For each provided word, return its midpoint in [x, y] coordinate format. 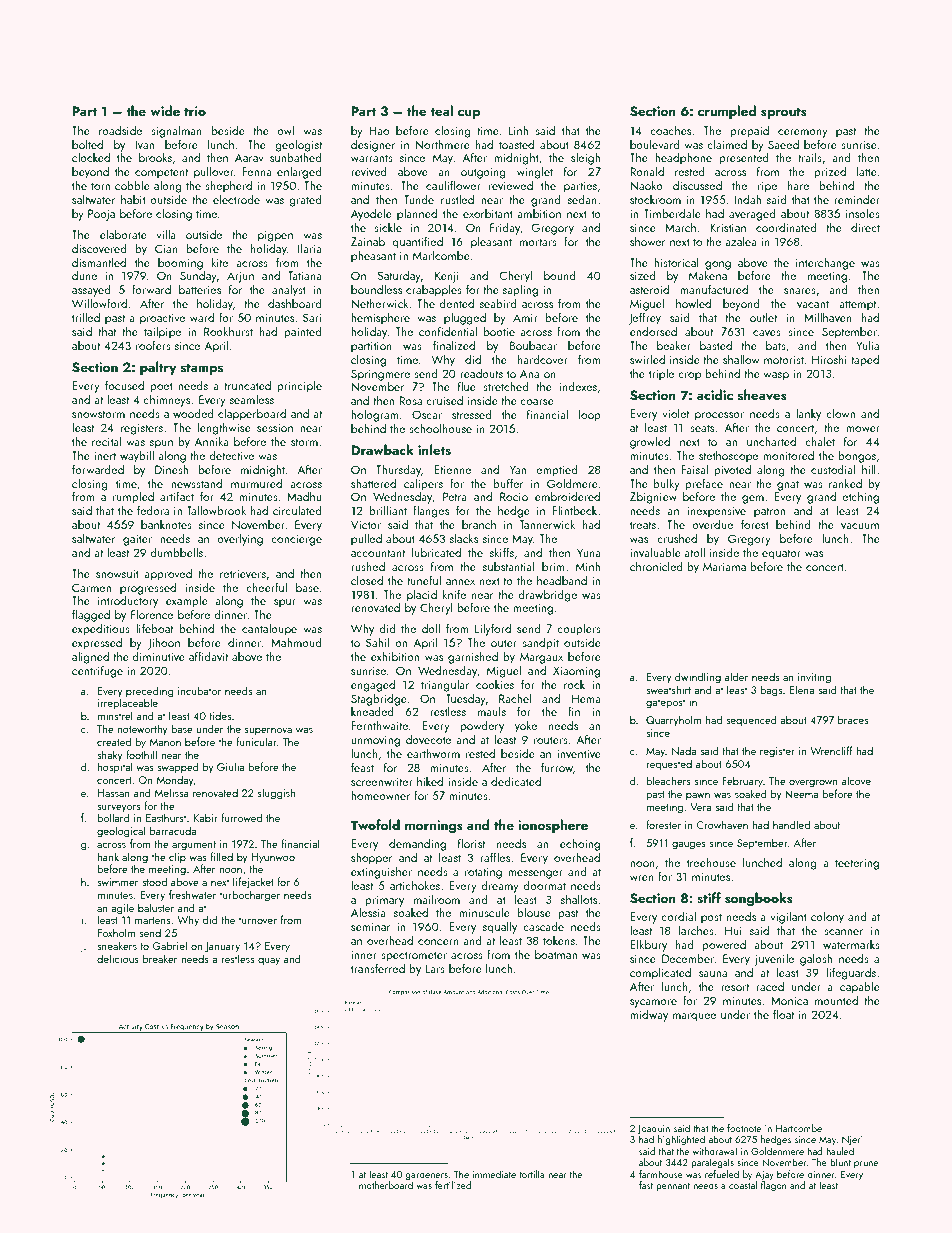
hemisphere [380, 318]
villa [166, 234]
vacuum [860, 526]
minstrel [115, 715]
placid [422, 595]
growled [650, 442]
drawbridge [547, 595]
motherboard [386, 1185]
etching [860, 497]
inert [105, 455]
